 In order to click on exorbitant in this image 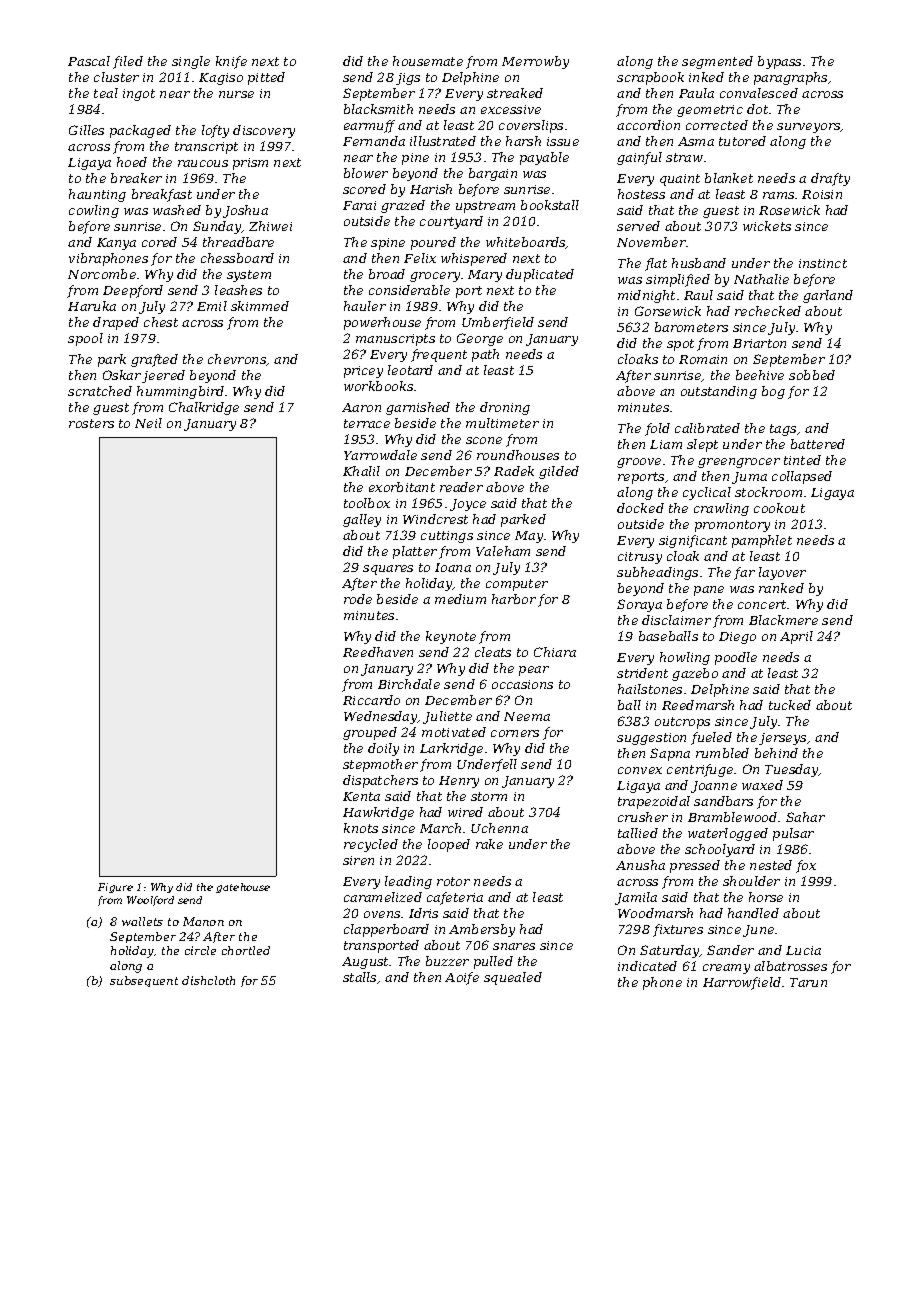, I will do `click(402, 487)`.
